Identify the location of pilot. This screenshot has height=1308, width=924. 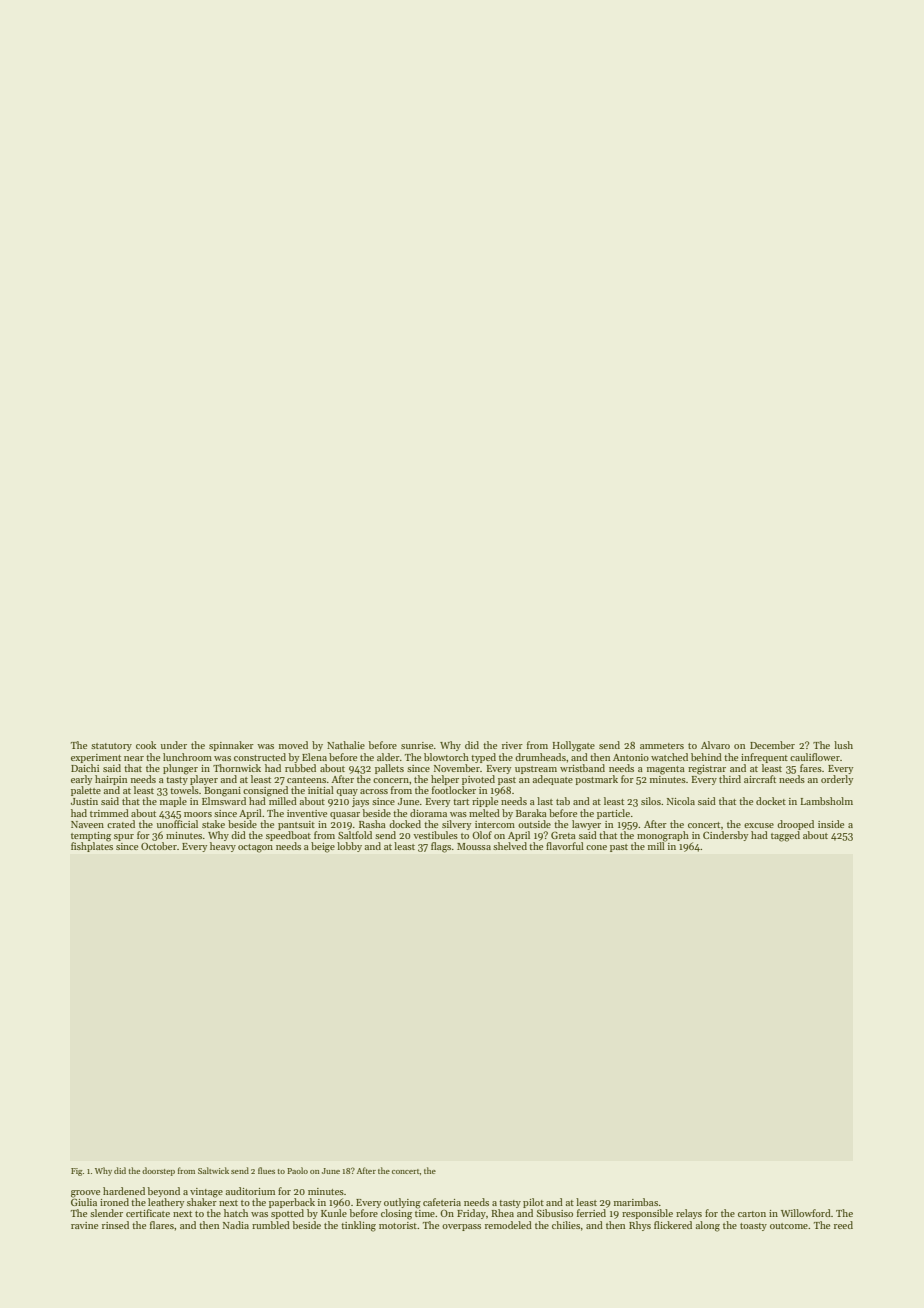
(533, 1203).
